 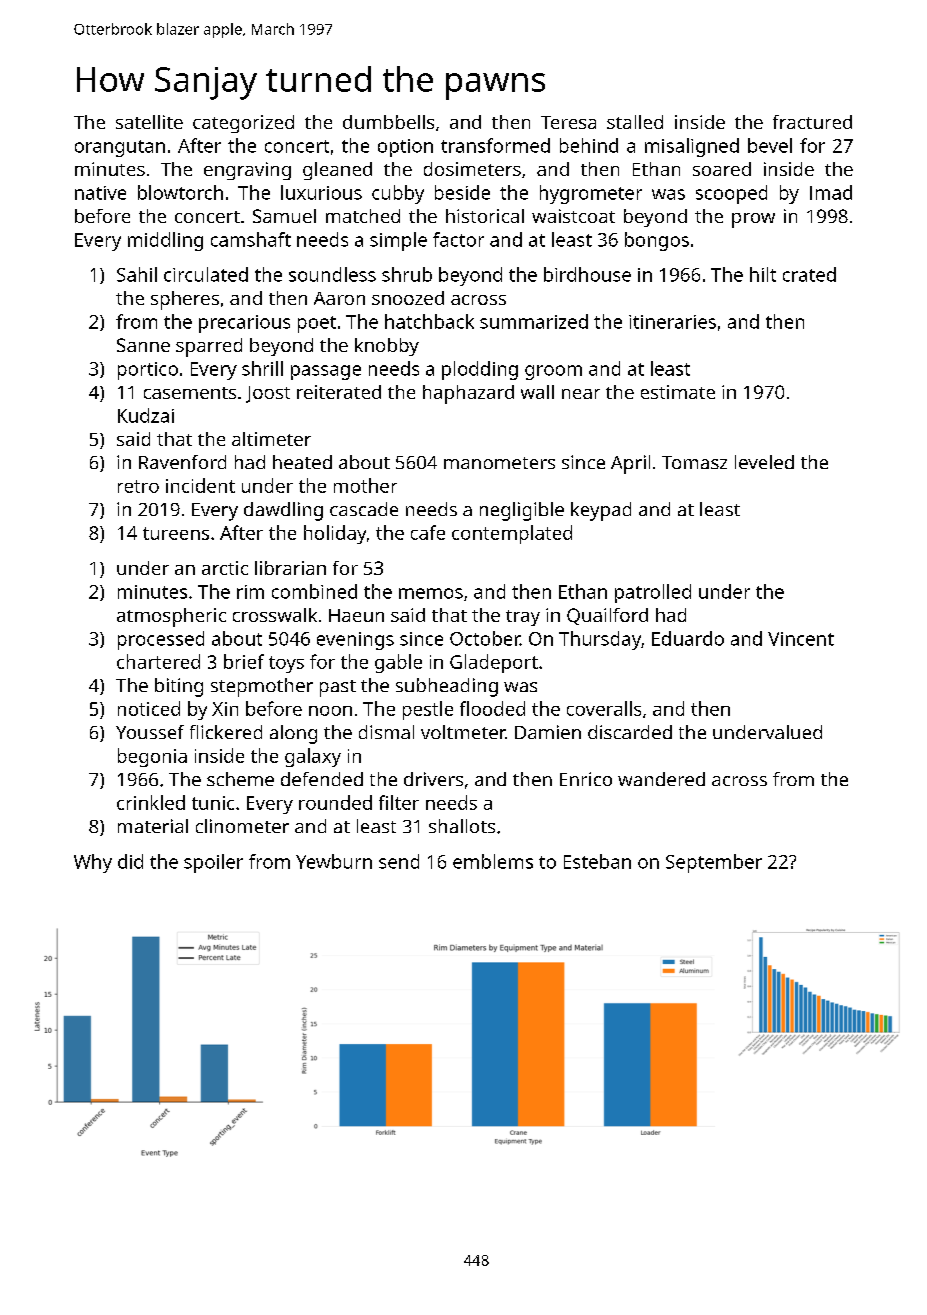 I want to click on Teresa, so click(x=568, y=122).
